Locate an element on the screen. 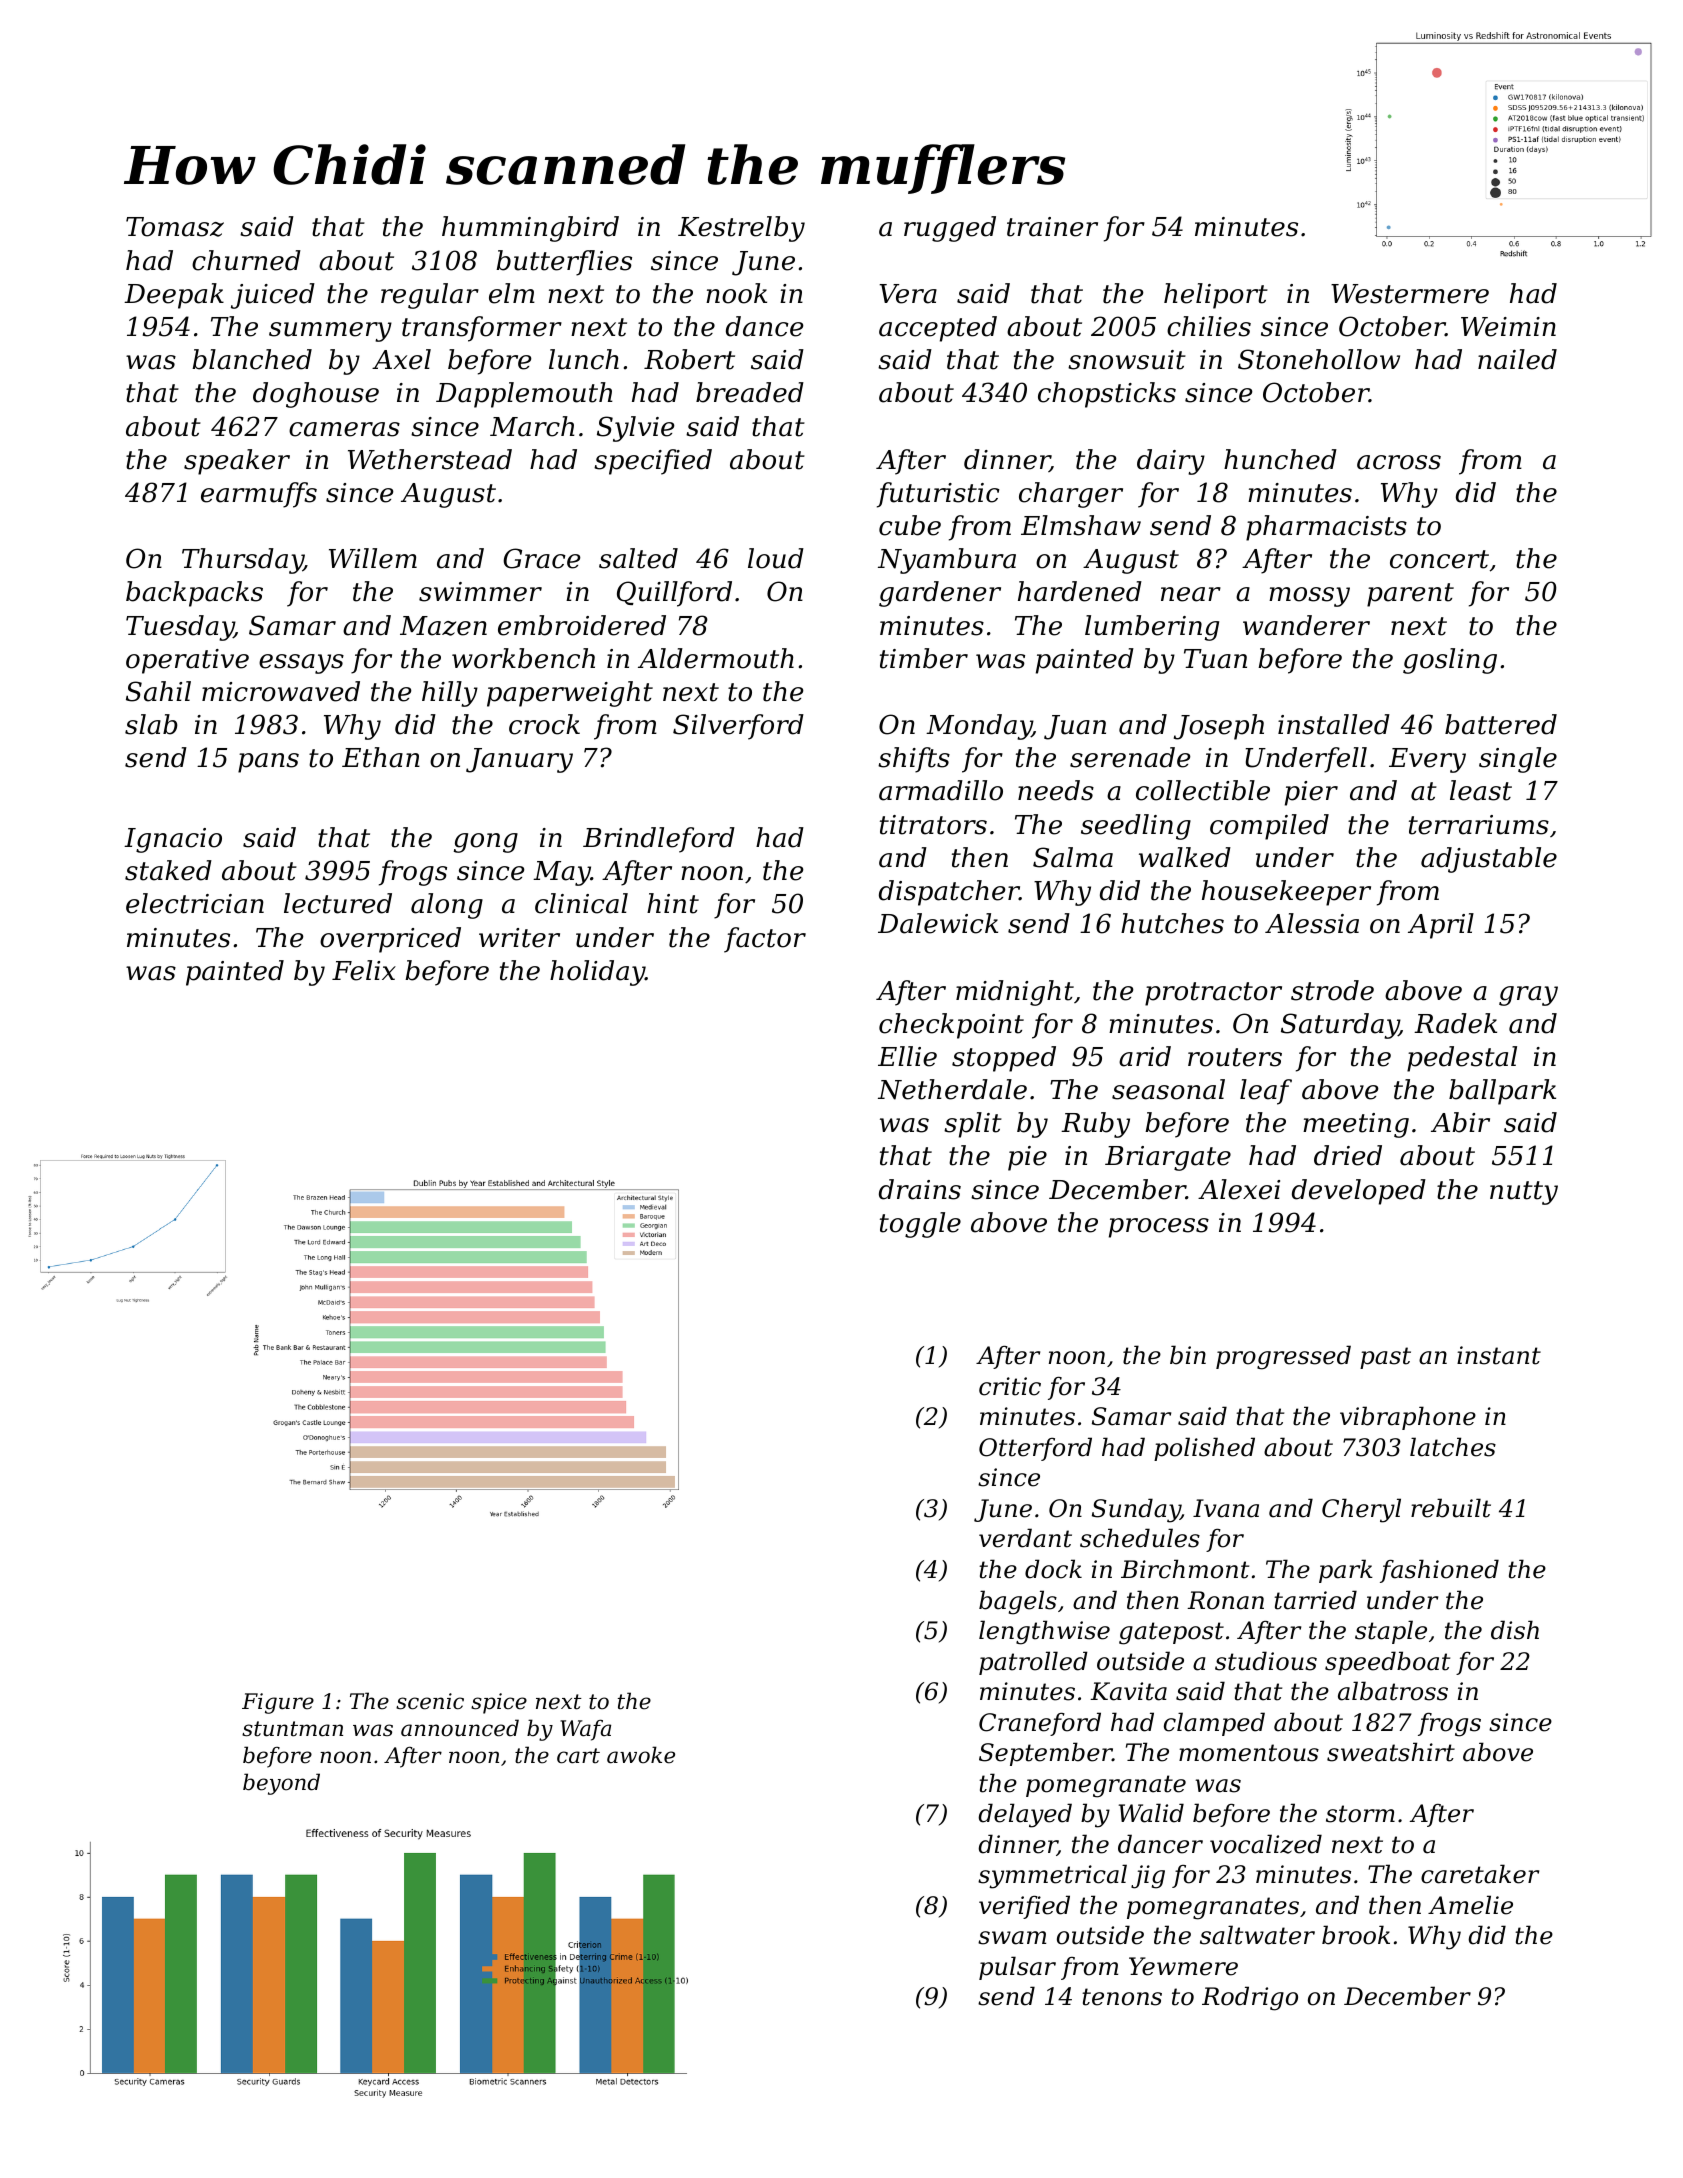 This screenshot has width=1683, height=2178. verdant is located at coordinates (1025, 1538).
